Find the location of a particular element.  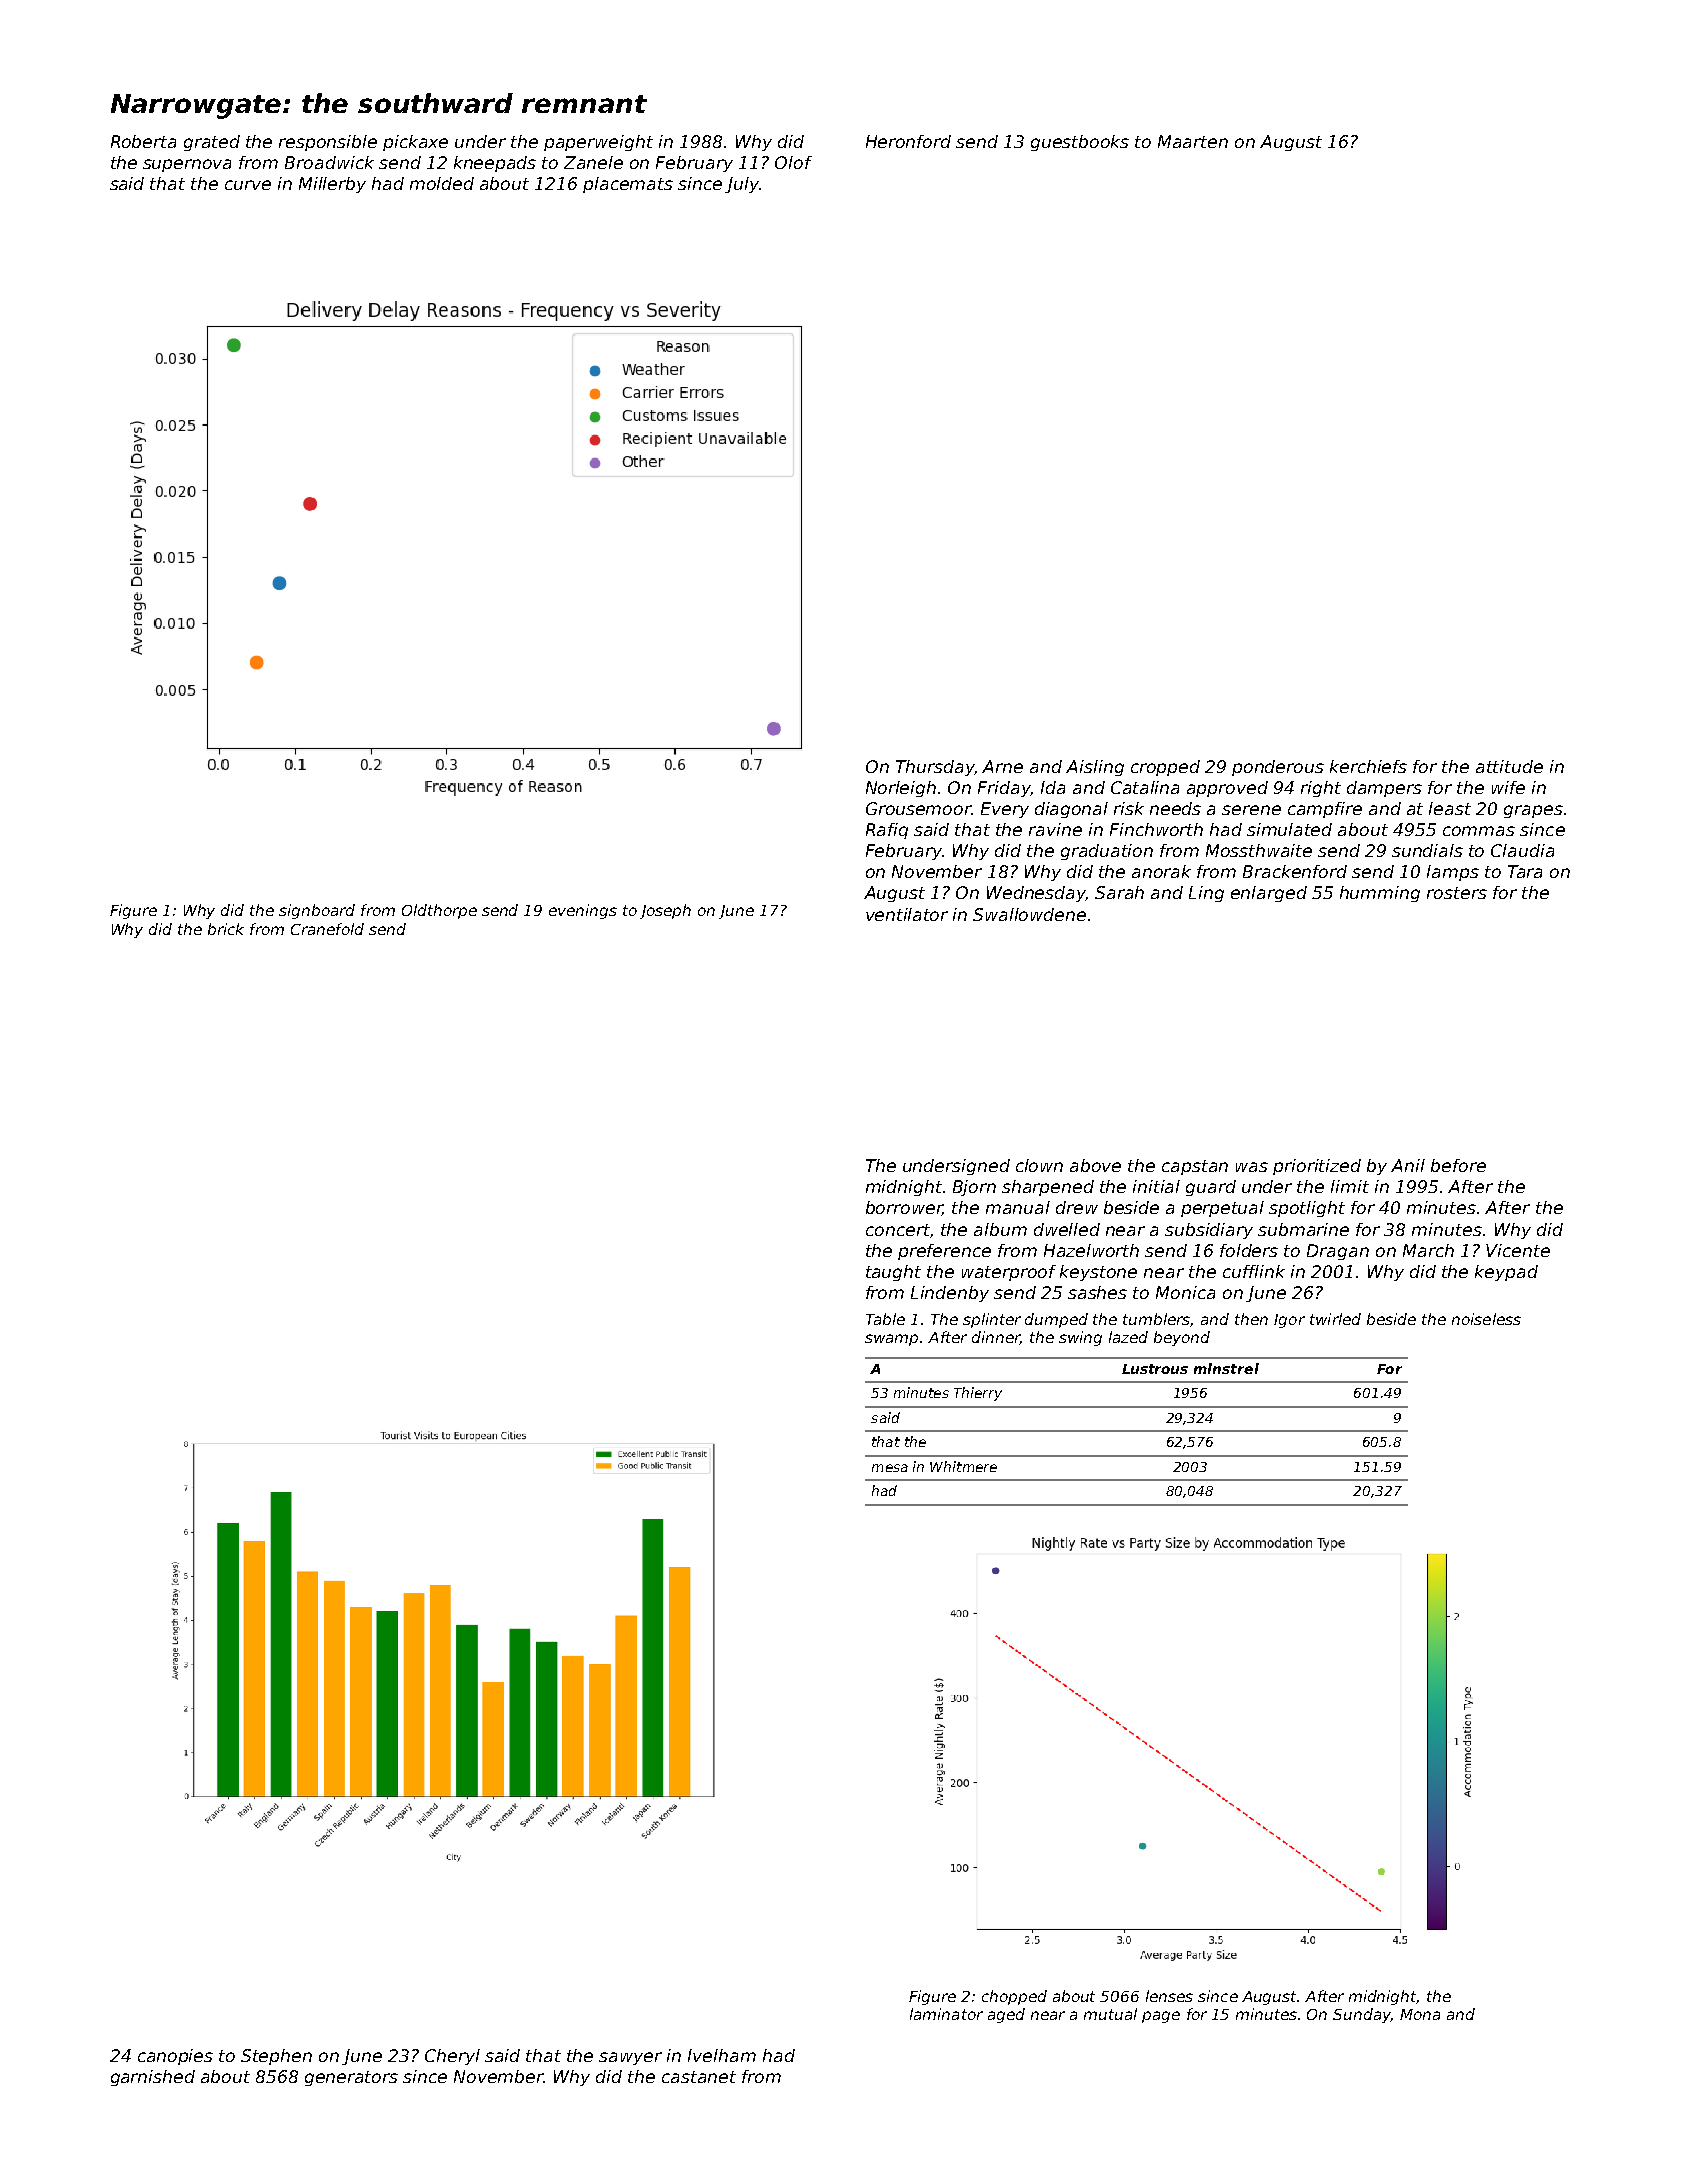

Ivelham is located at coordinates (722, 2055).
